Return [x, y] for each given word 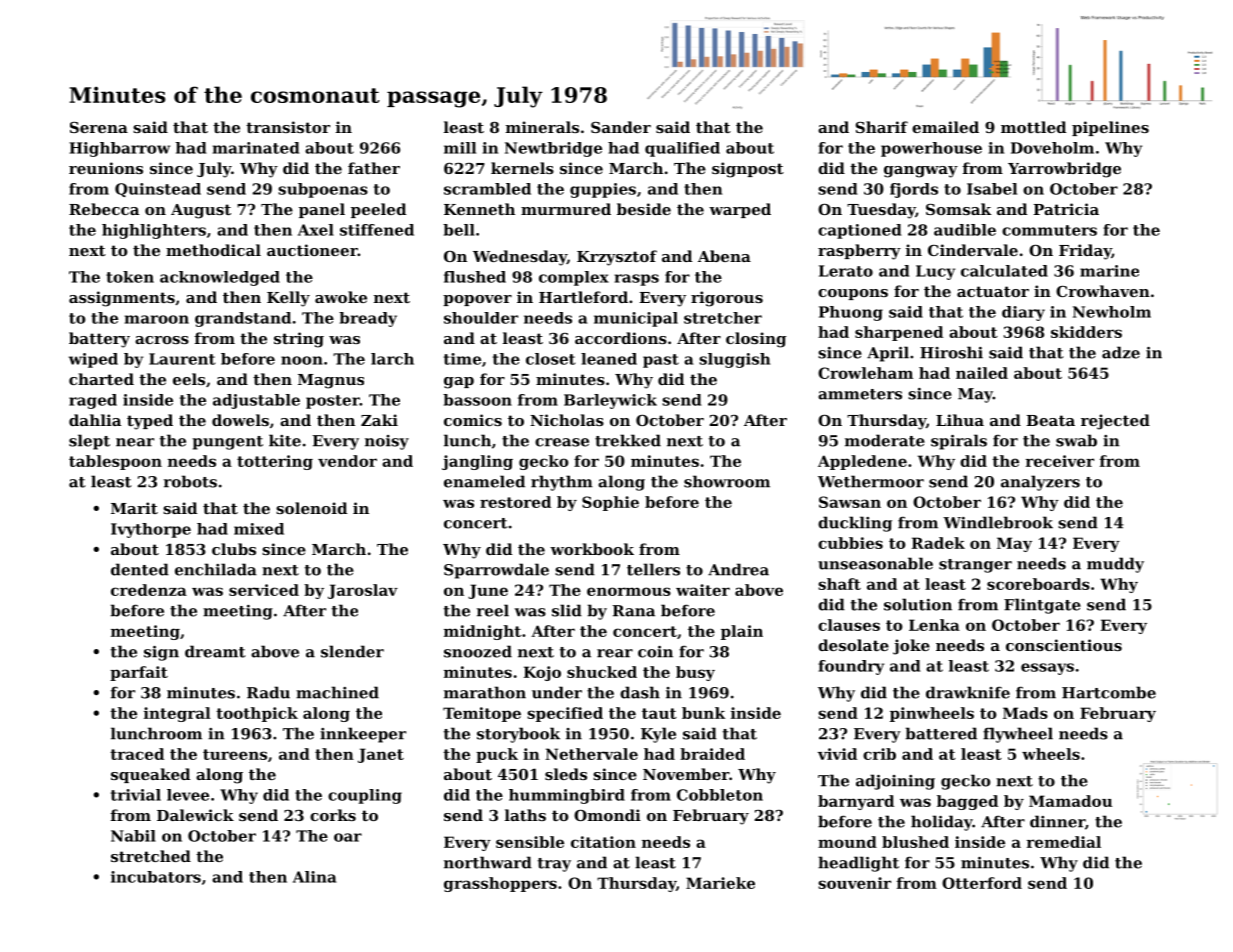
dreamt [215, 651]
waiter [703, 590]
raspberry [859, 252]
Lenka [934, 625]
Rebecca [104, 209]
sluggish [734, 360]
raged [93, 401]
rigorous [727, 299]
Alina [314, 877]
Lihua [960, 420]
